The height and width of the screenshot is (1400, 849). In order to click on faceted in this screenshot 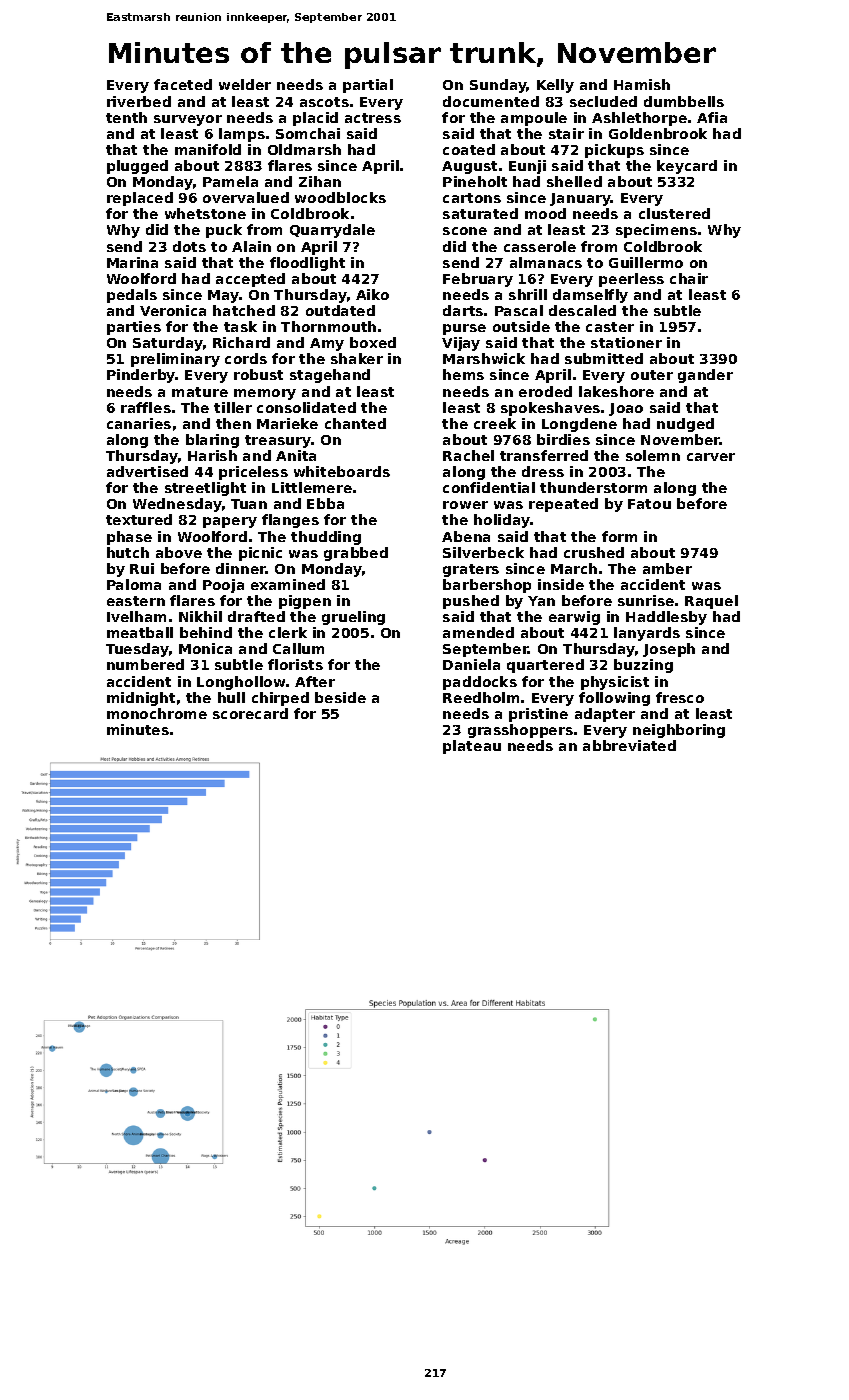, I will do `click(183, 84)`.
